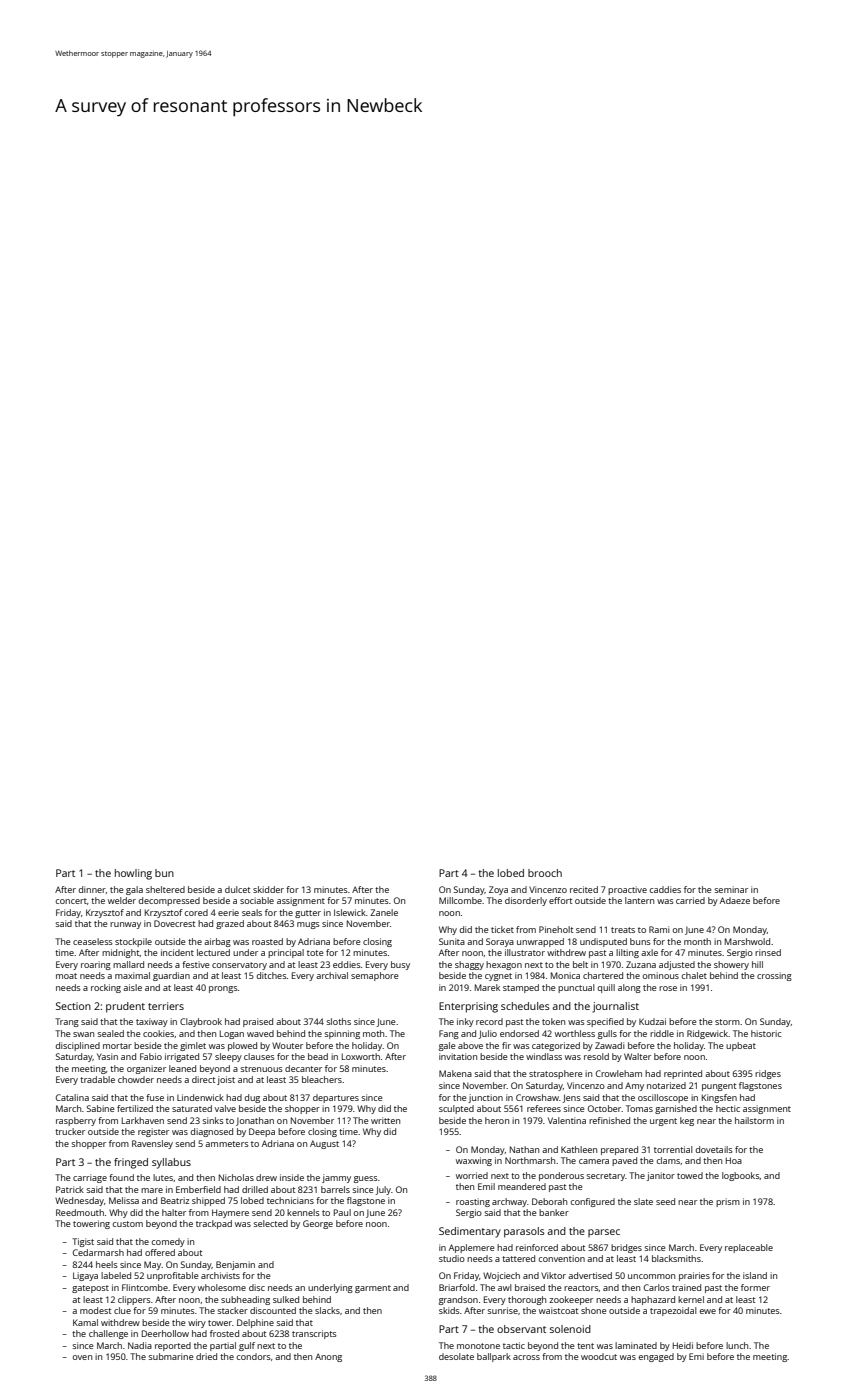  I want to click on island, so click(755, 1275).
